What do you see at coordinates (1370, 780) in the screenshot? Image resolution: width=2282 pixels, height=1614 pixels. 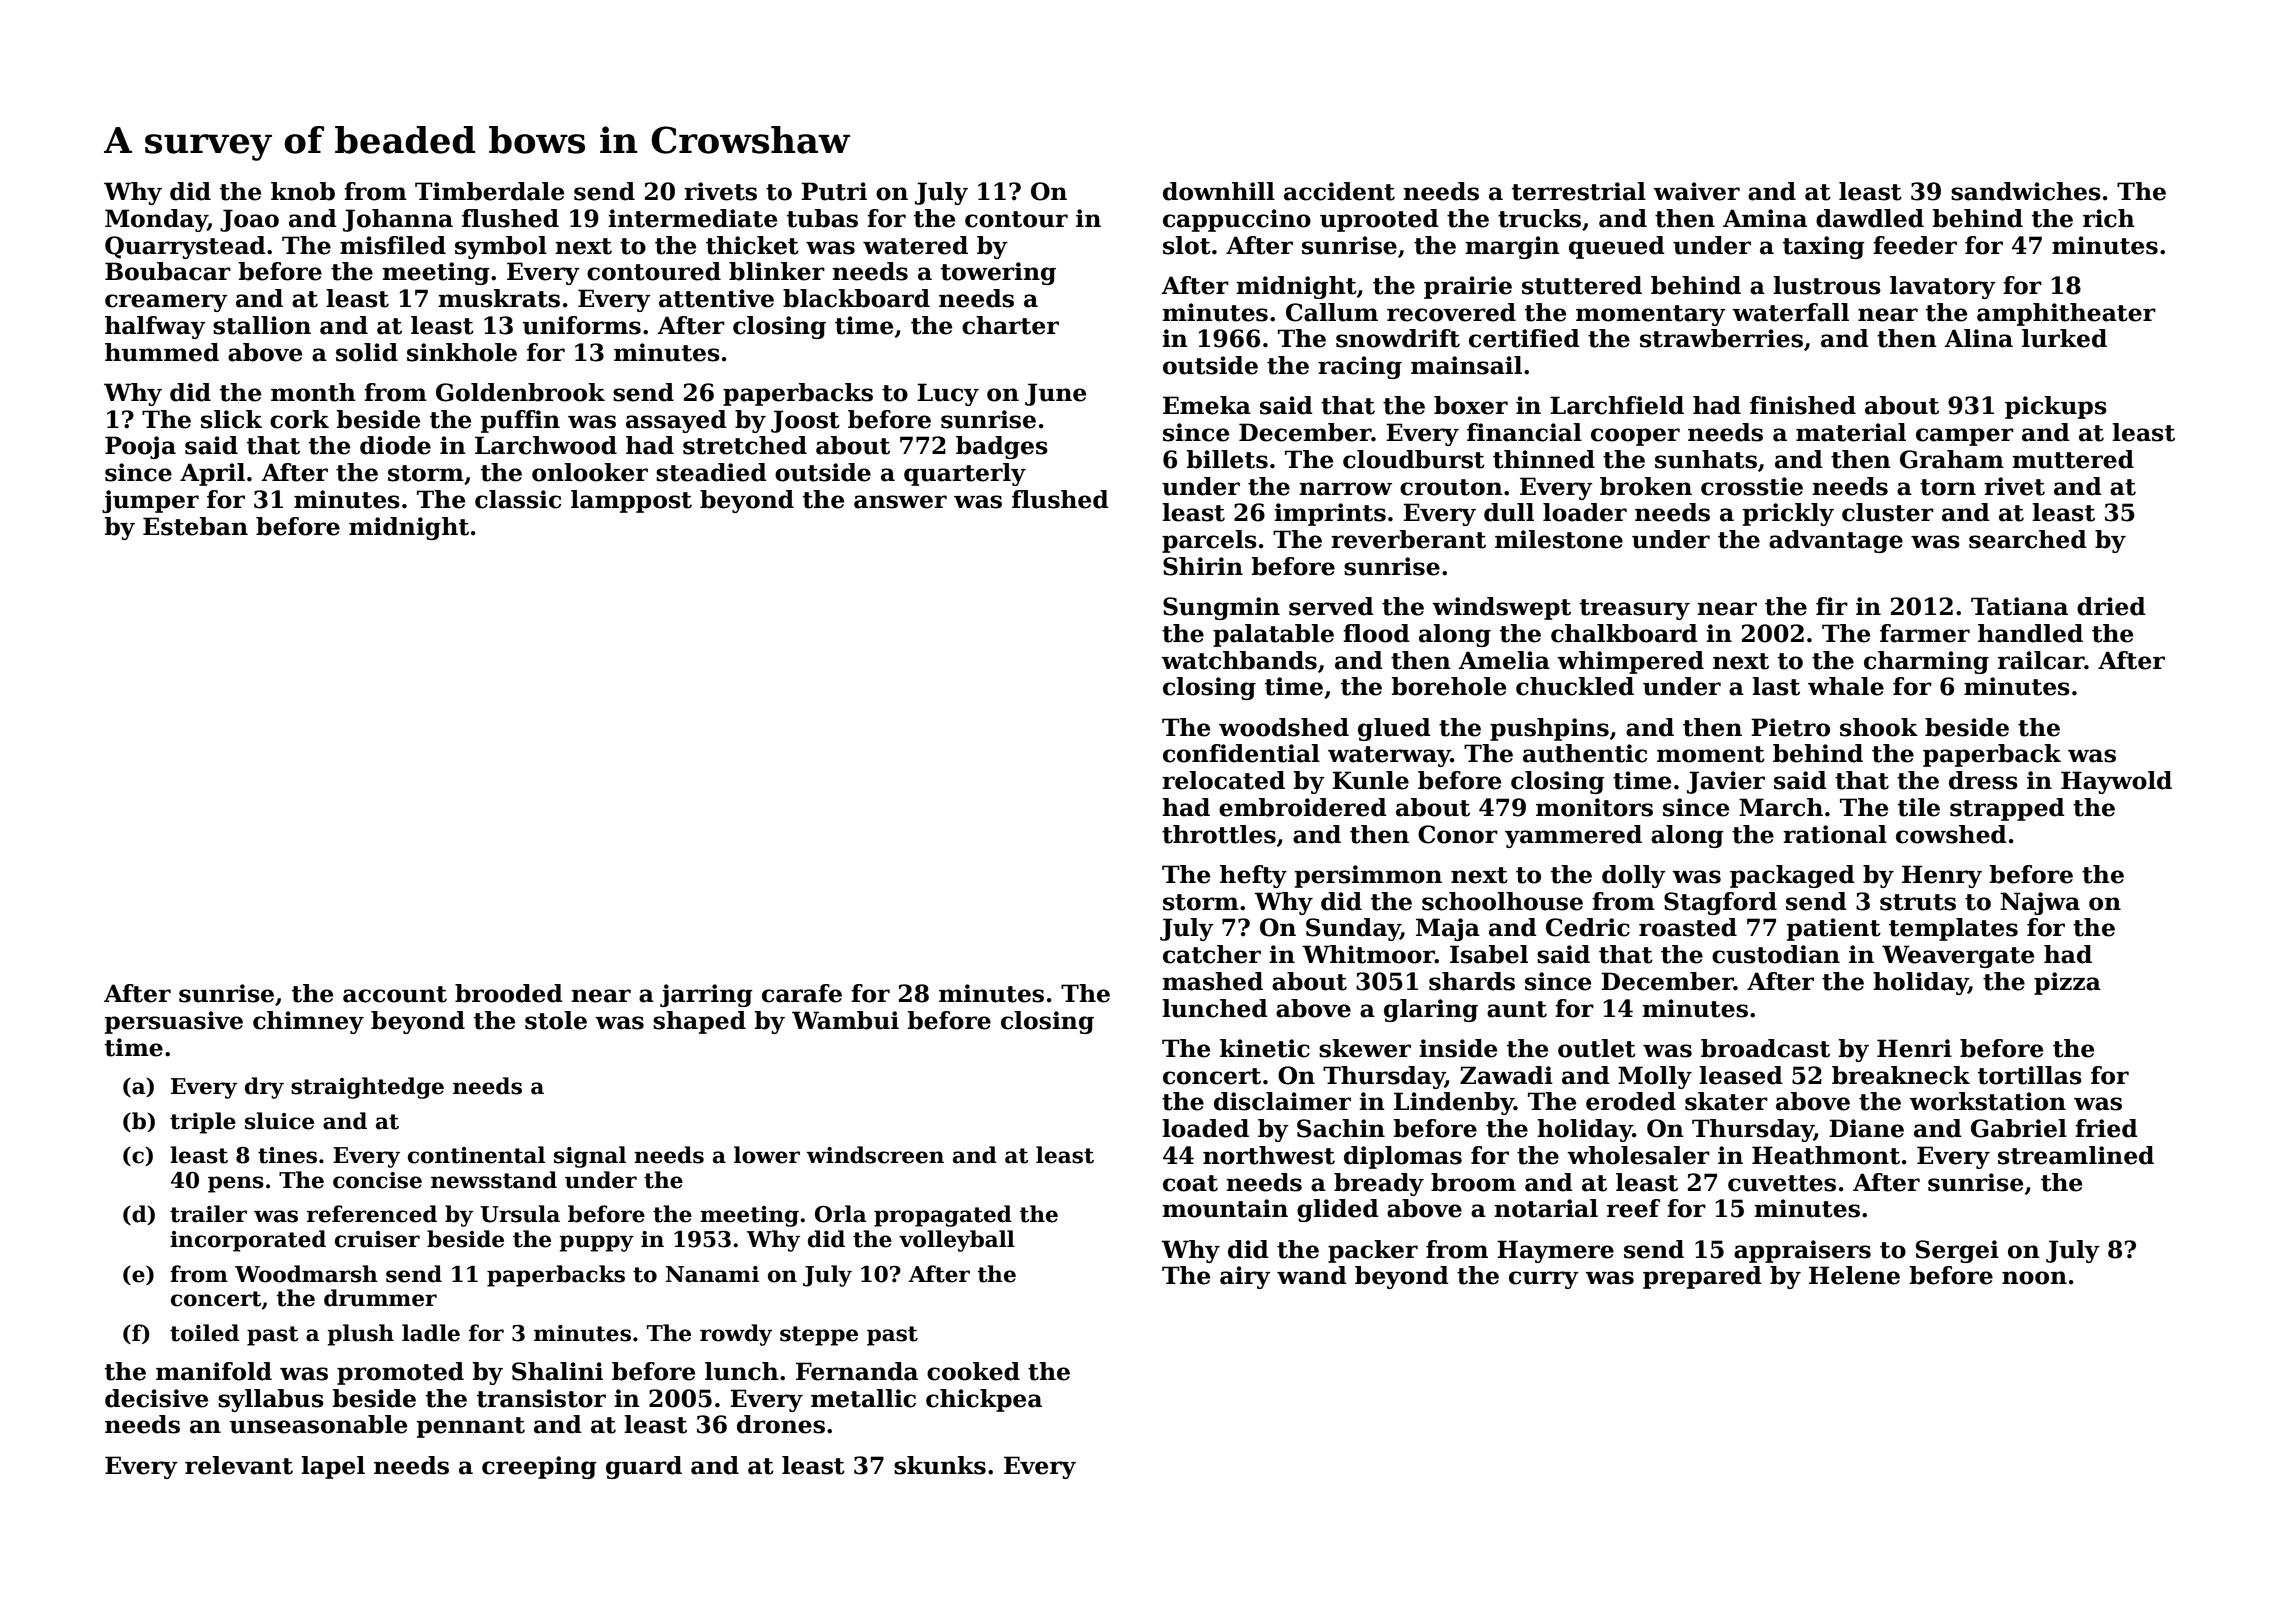 I see `Kunle` at bounding box center [1370, 780].
